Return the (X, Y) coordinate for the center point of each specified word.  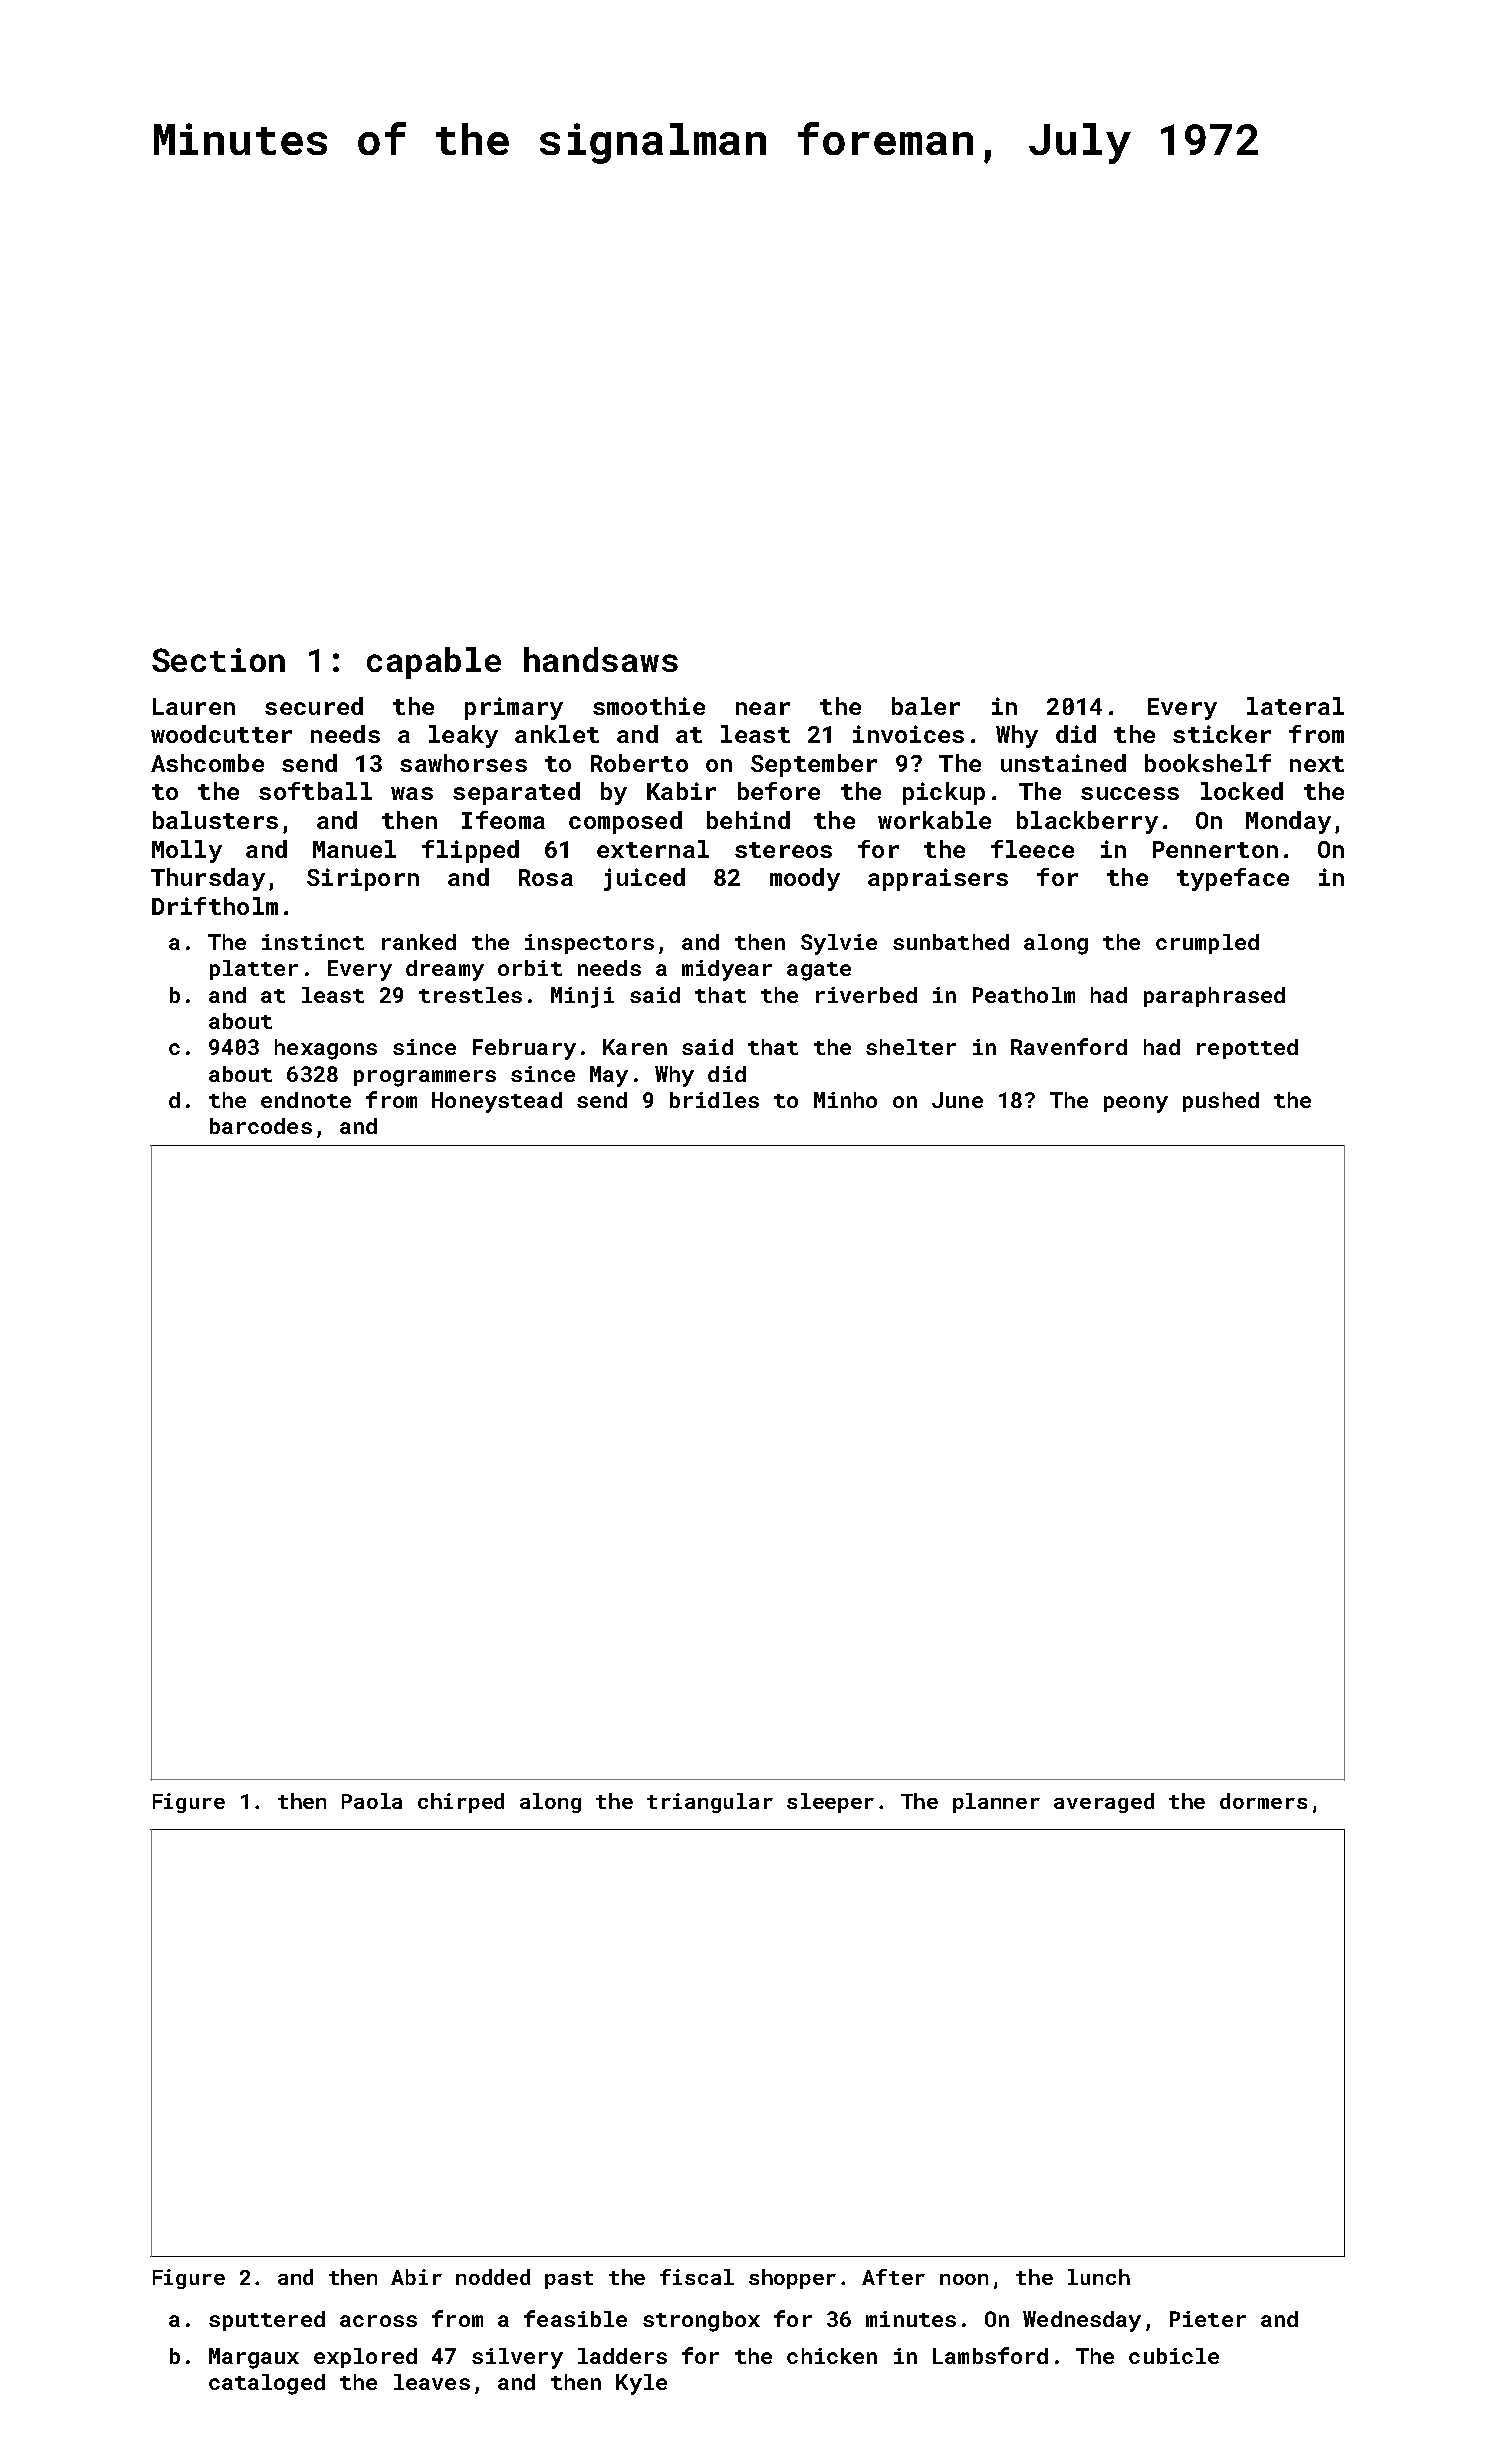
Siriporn (363, 879)
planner (996, 1803)
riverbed (866, 995)
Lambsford (990, 2355)
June (957, 1100)
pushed (1221, 1102)
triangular (710, 1803)
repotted (1247, 1049)
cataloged (267, 2384)
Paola (372, 1801)
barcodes (261, 1126)
